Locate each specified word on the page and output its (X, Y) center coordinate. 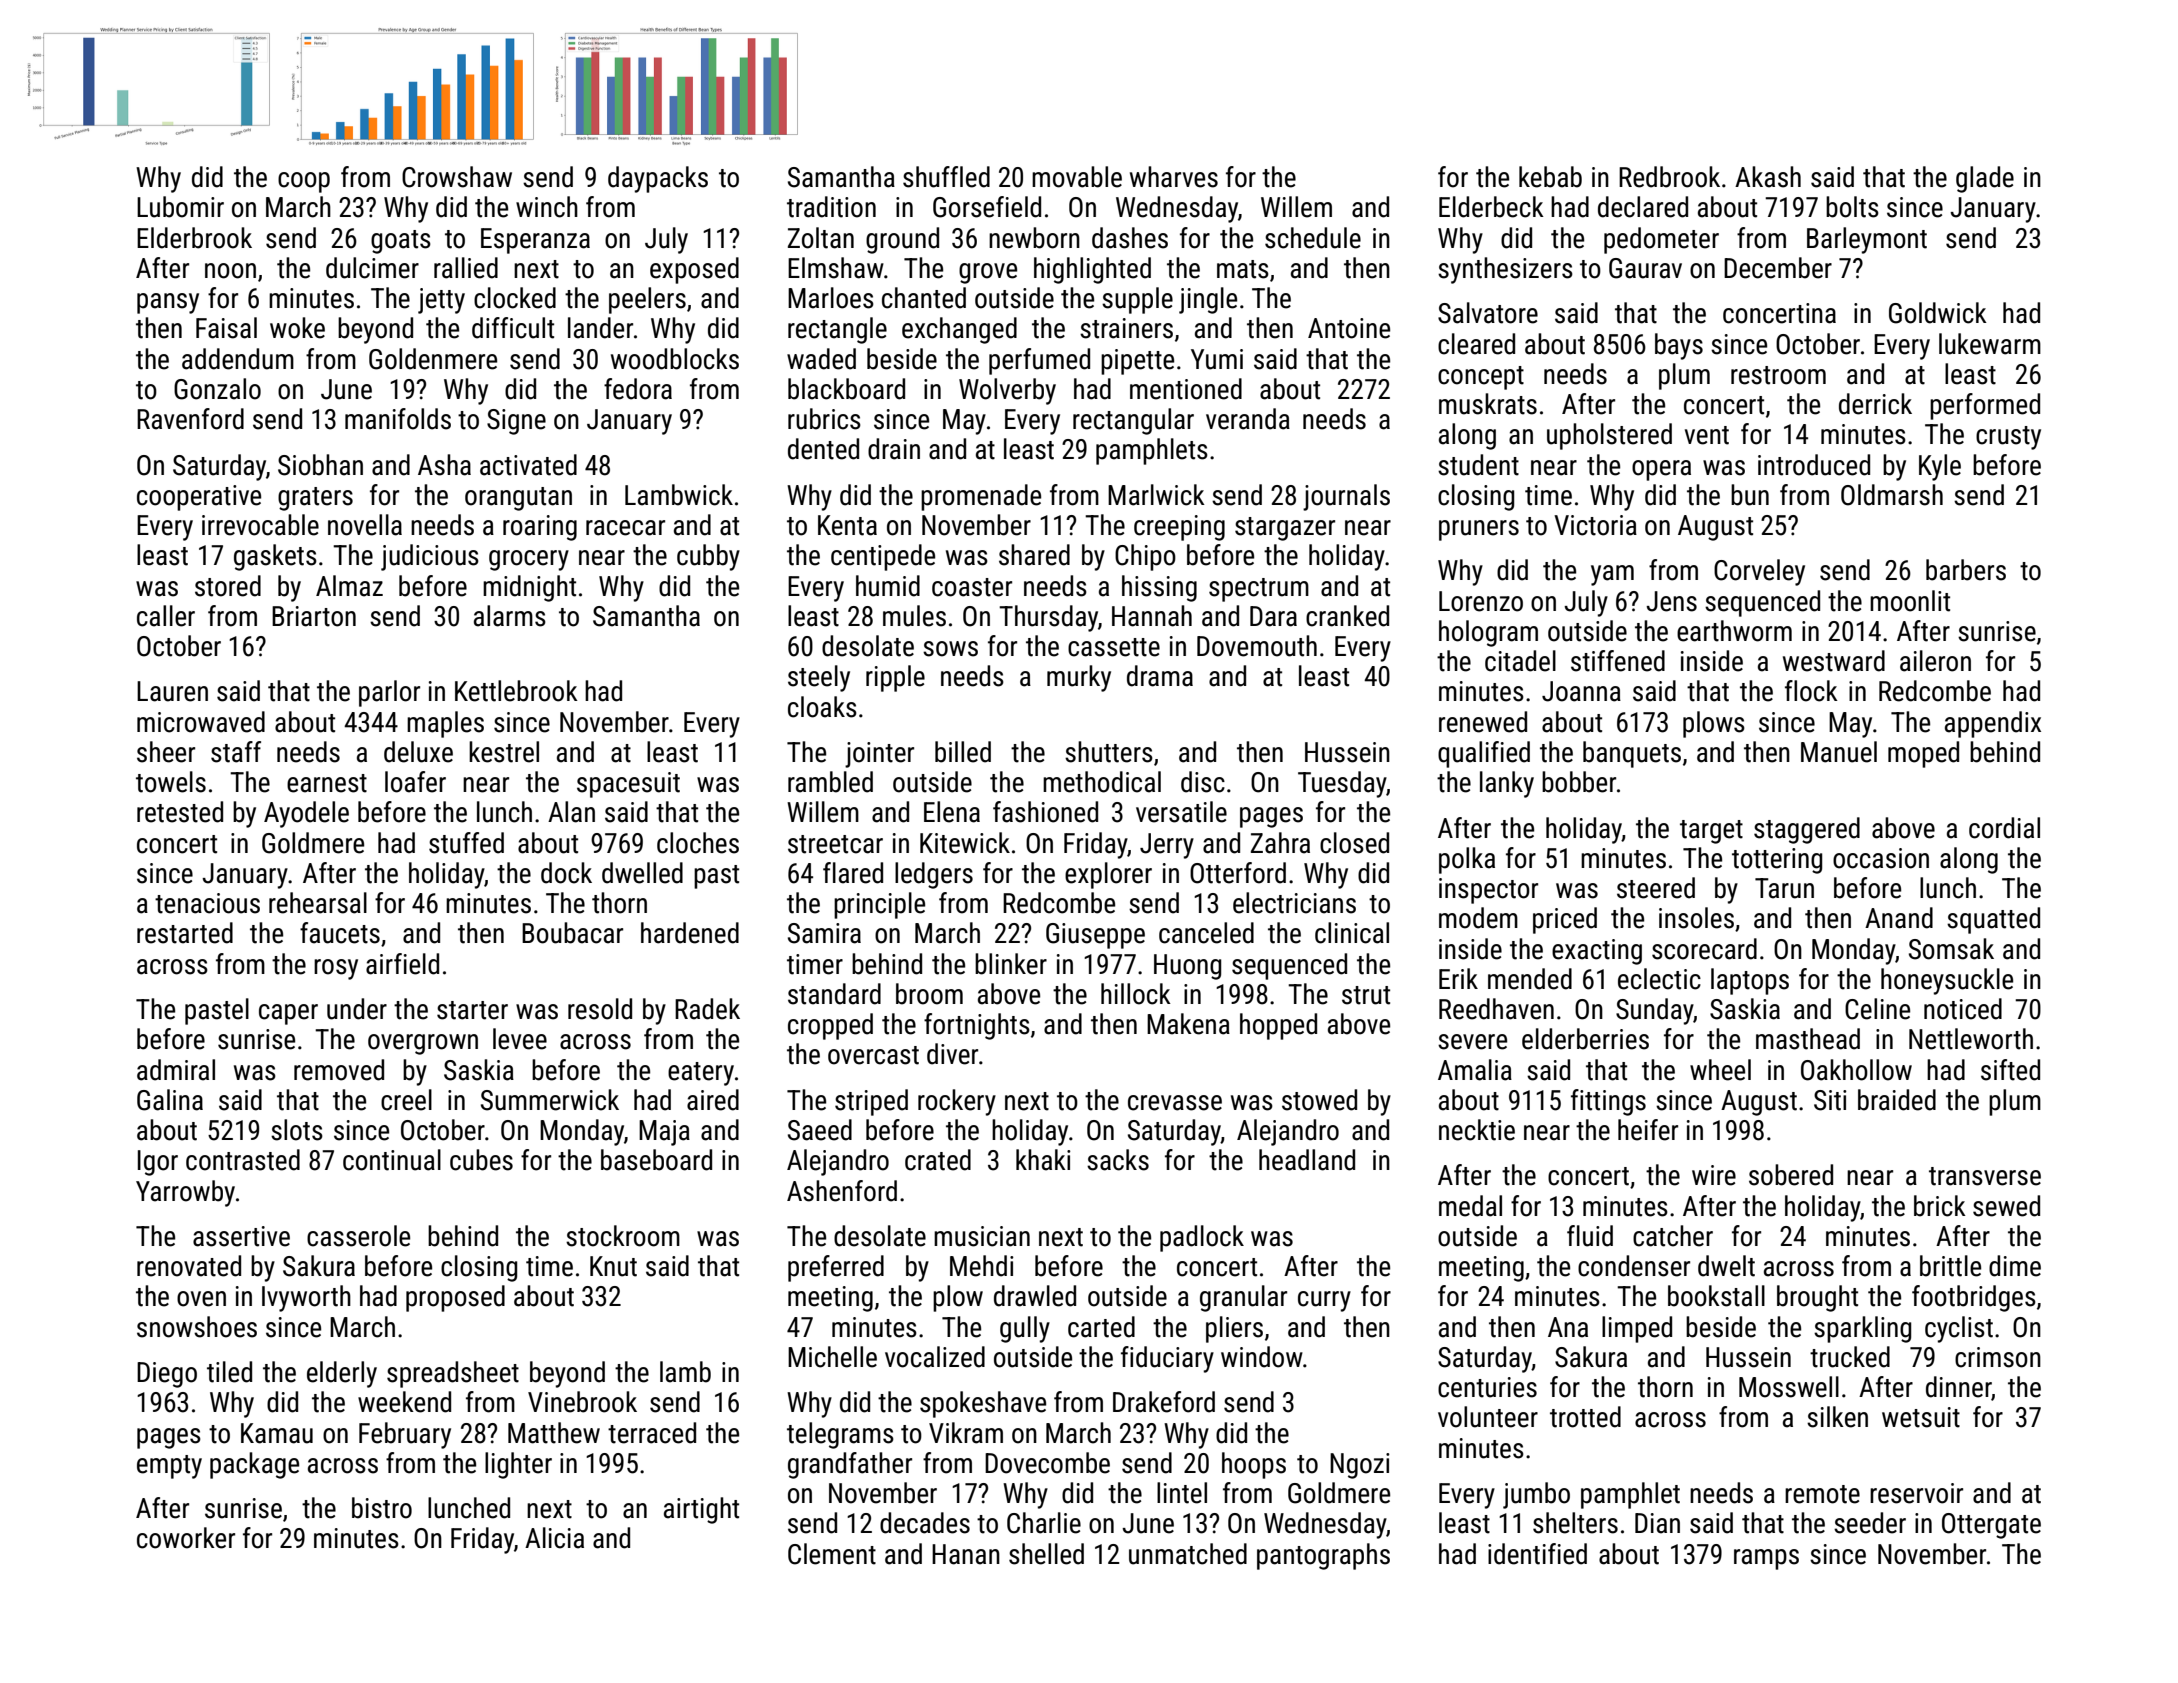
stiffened (1618, 661)
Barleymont (1867, 240)
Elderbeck (1491, 207)
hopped (1278, 1026)
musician (982, 1236)
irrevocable (260, 525)
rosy (336, 969)
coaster (972, 587)
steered (1656, 888)
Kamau (277, 1433)
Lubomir (180, 207)
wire (1714, 1175)
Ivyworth (306, 1298)
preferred (836, 1268)
